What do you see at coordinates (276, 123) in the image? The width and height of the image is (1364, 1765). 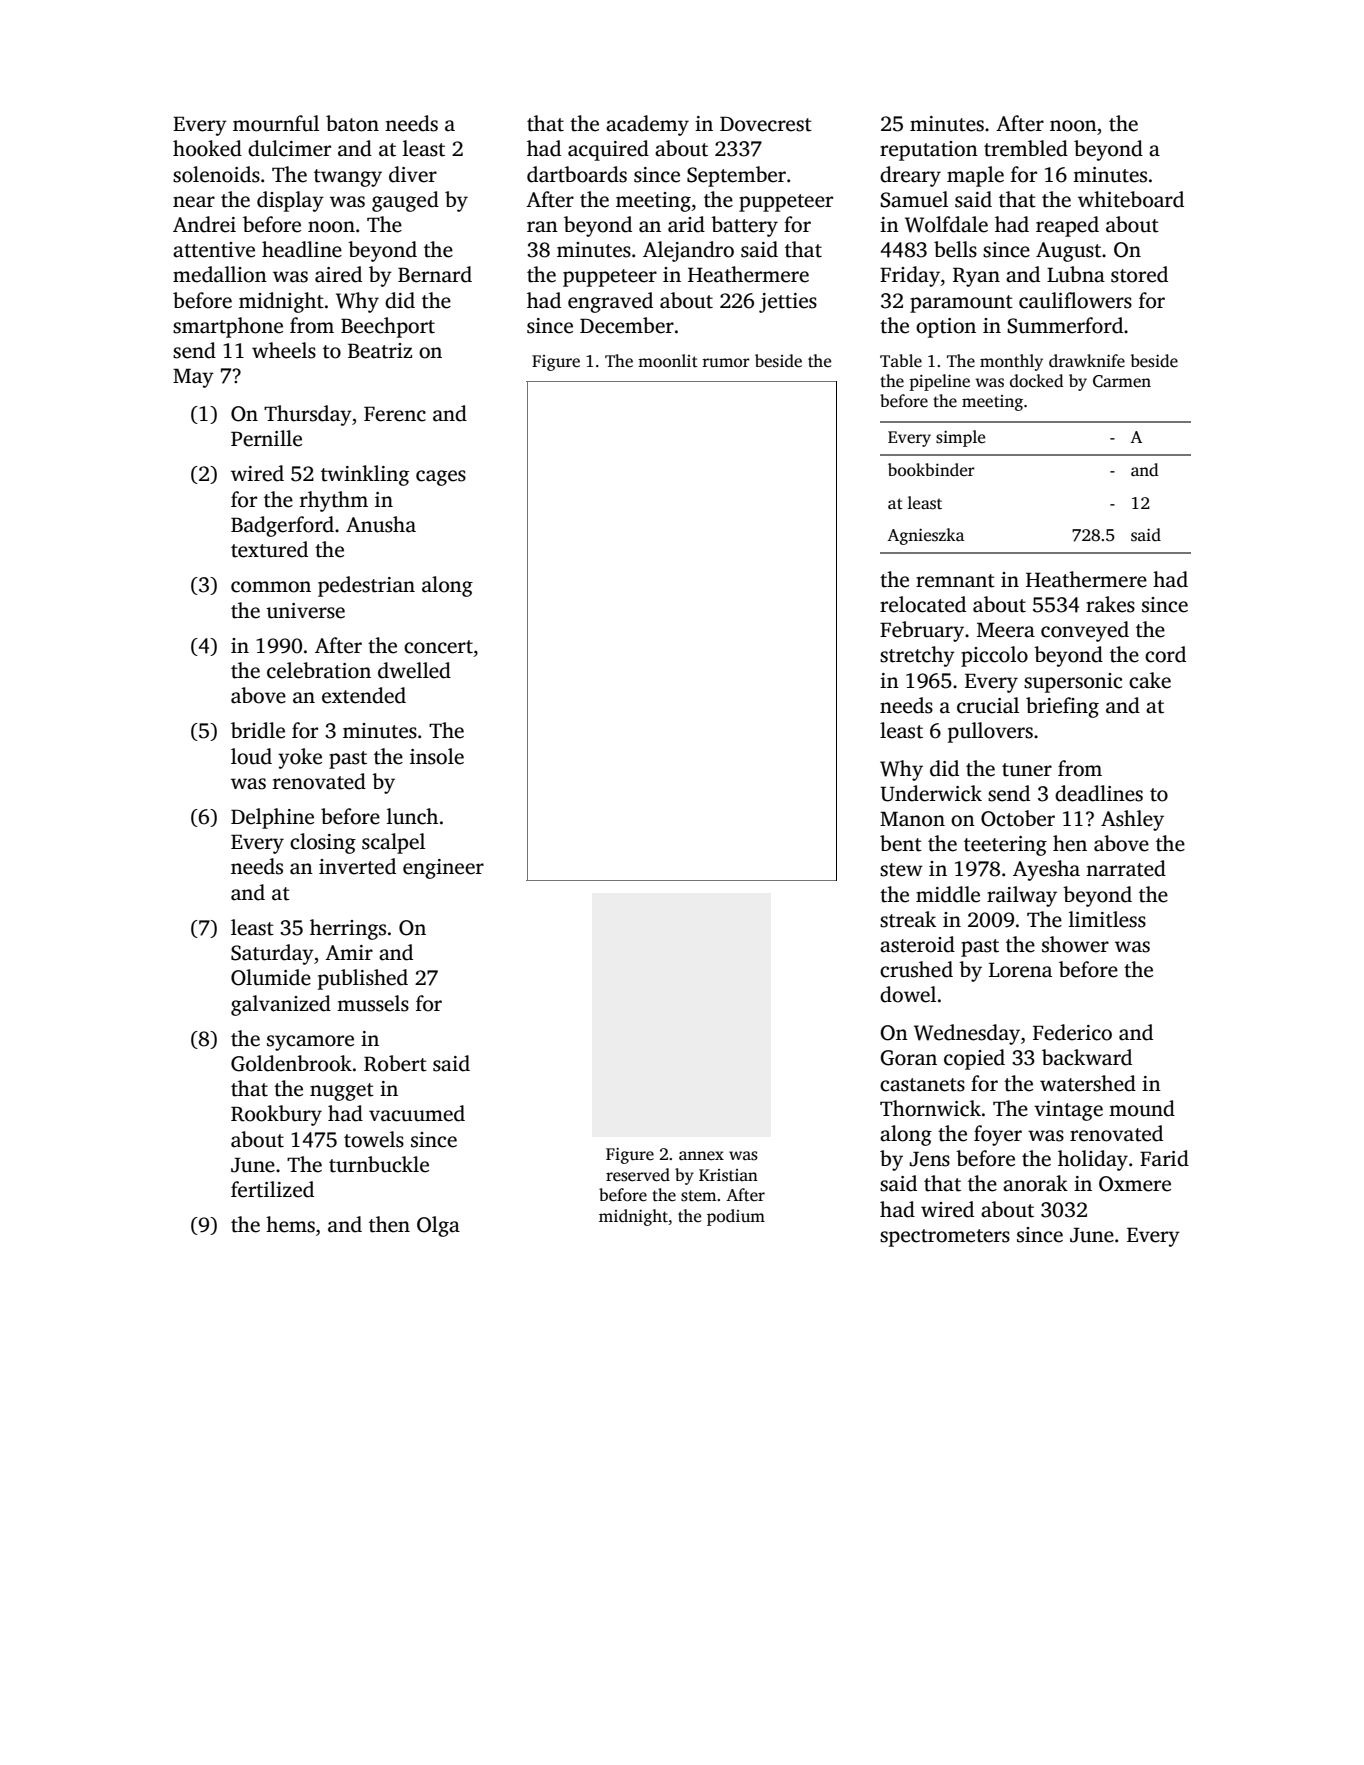 I see `mournful` at bounding box center [276, 123].
